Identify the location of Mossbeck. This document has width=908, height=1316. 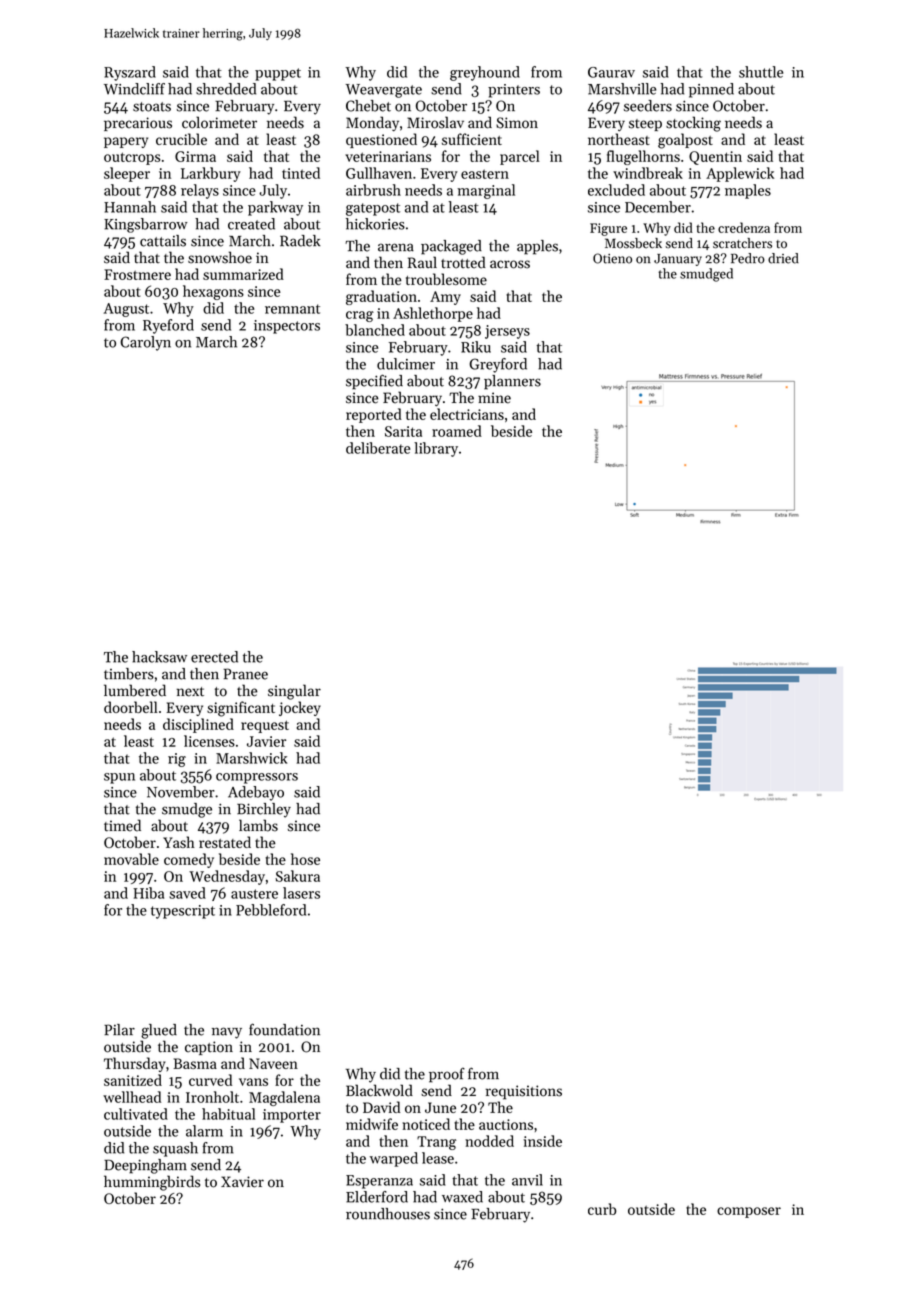
(633, 243).
